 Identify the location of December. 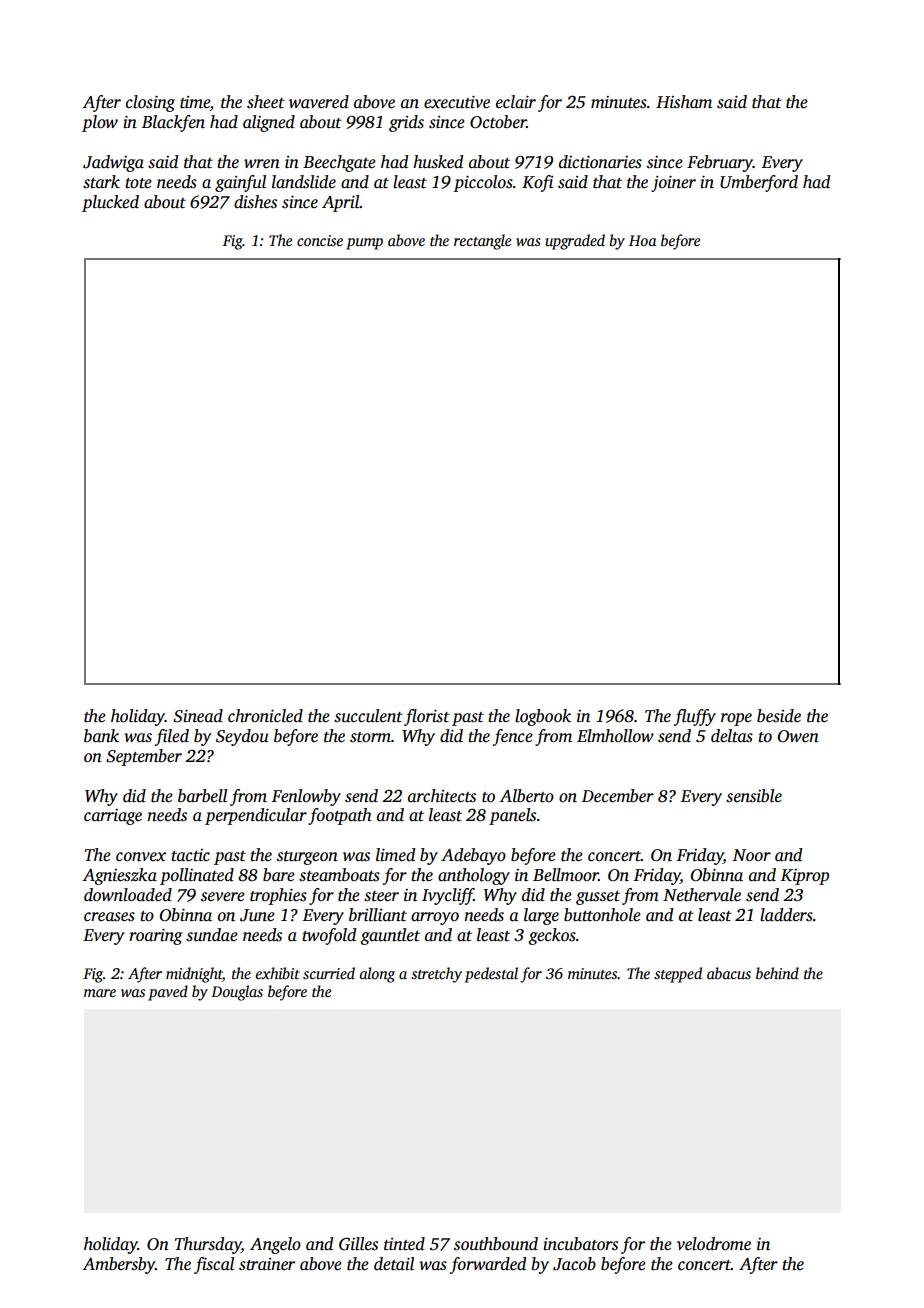
(618, 796).
